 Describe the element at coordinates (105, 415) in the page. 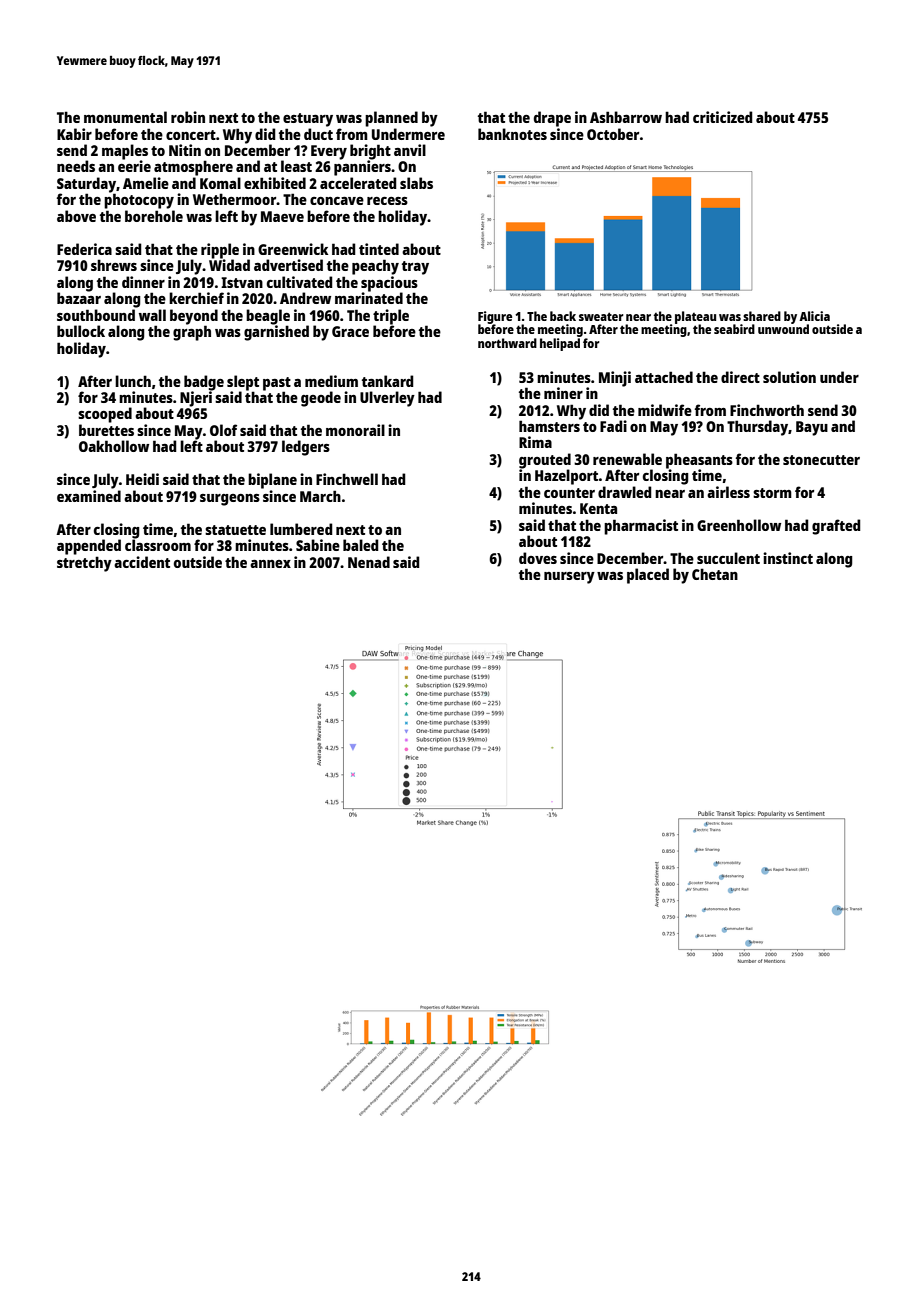

I see `scooped` at that location.
